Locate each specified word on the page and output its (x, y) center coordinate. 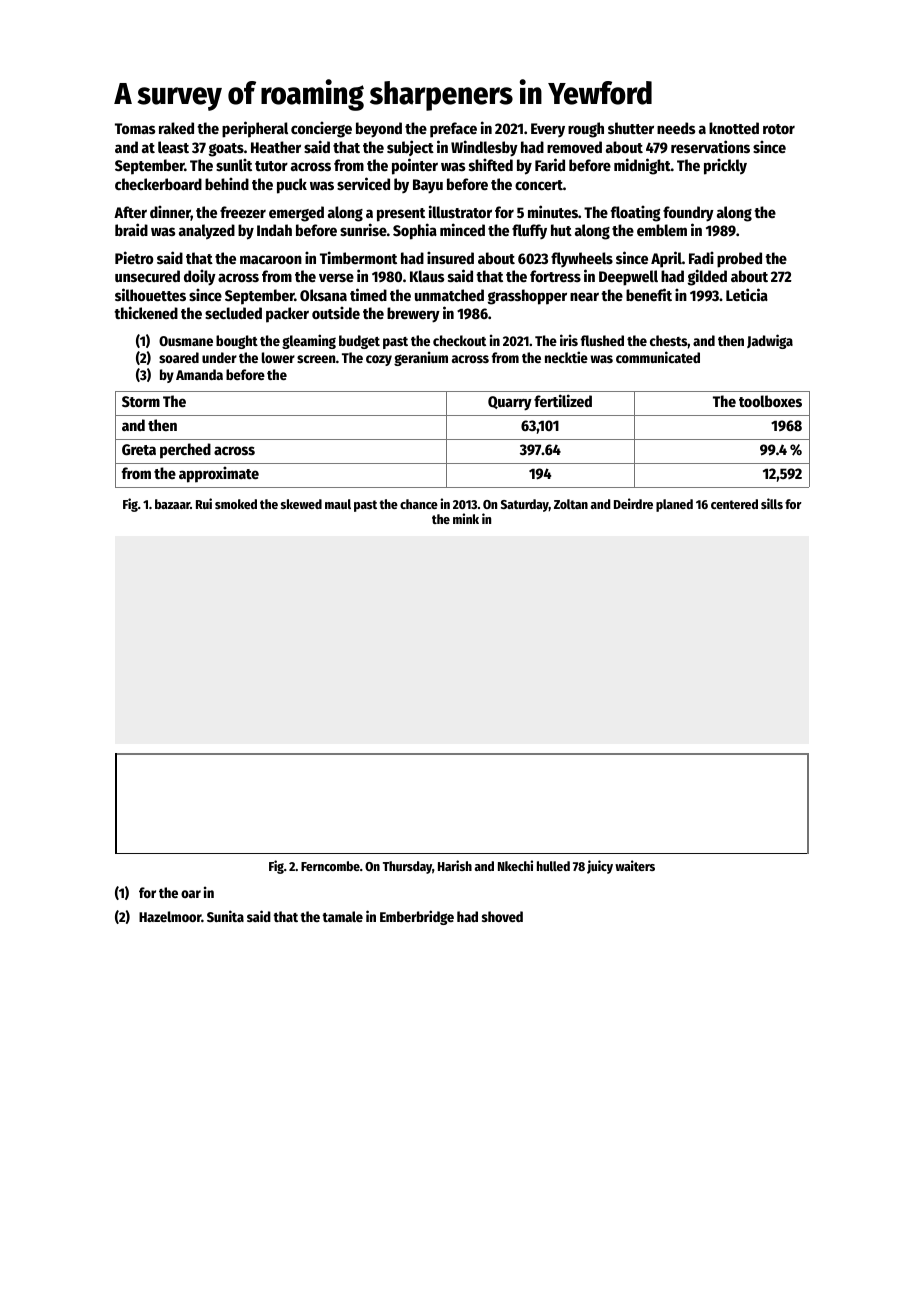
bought (237, 342)
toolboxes (770, 401)
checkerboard (158, 184)
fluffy (529, 231)
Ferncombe (330, 866)
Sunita (225, 916)
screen (316, 359)
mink (466, 518)
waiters (635, 865)
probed (739, 260)
